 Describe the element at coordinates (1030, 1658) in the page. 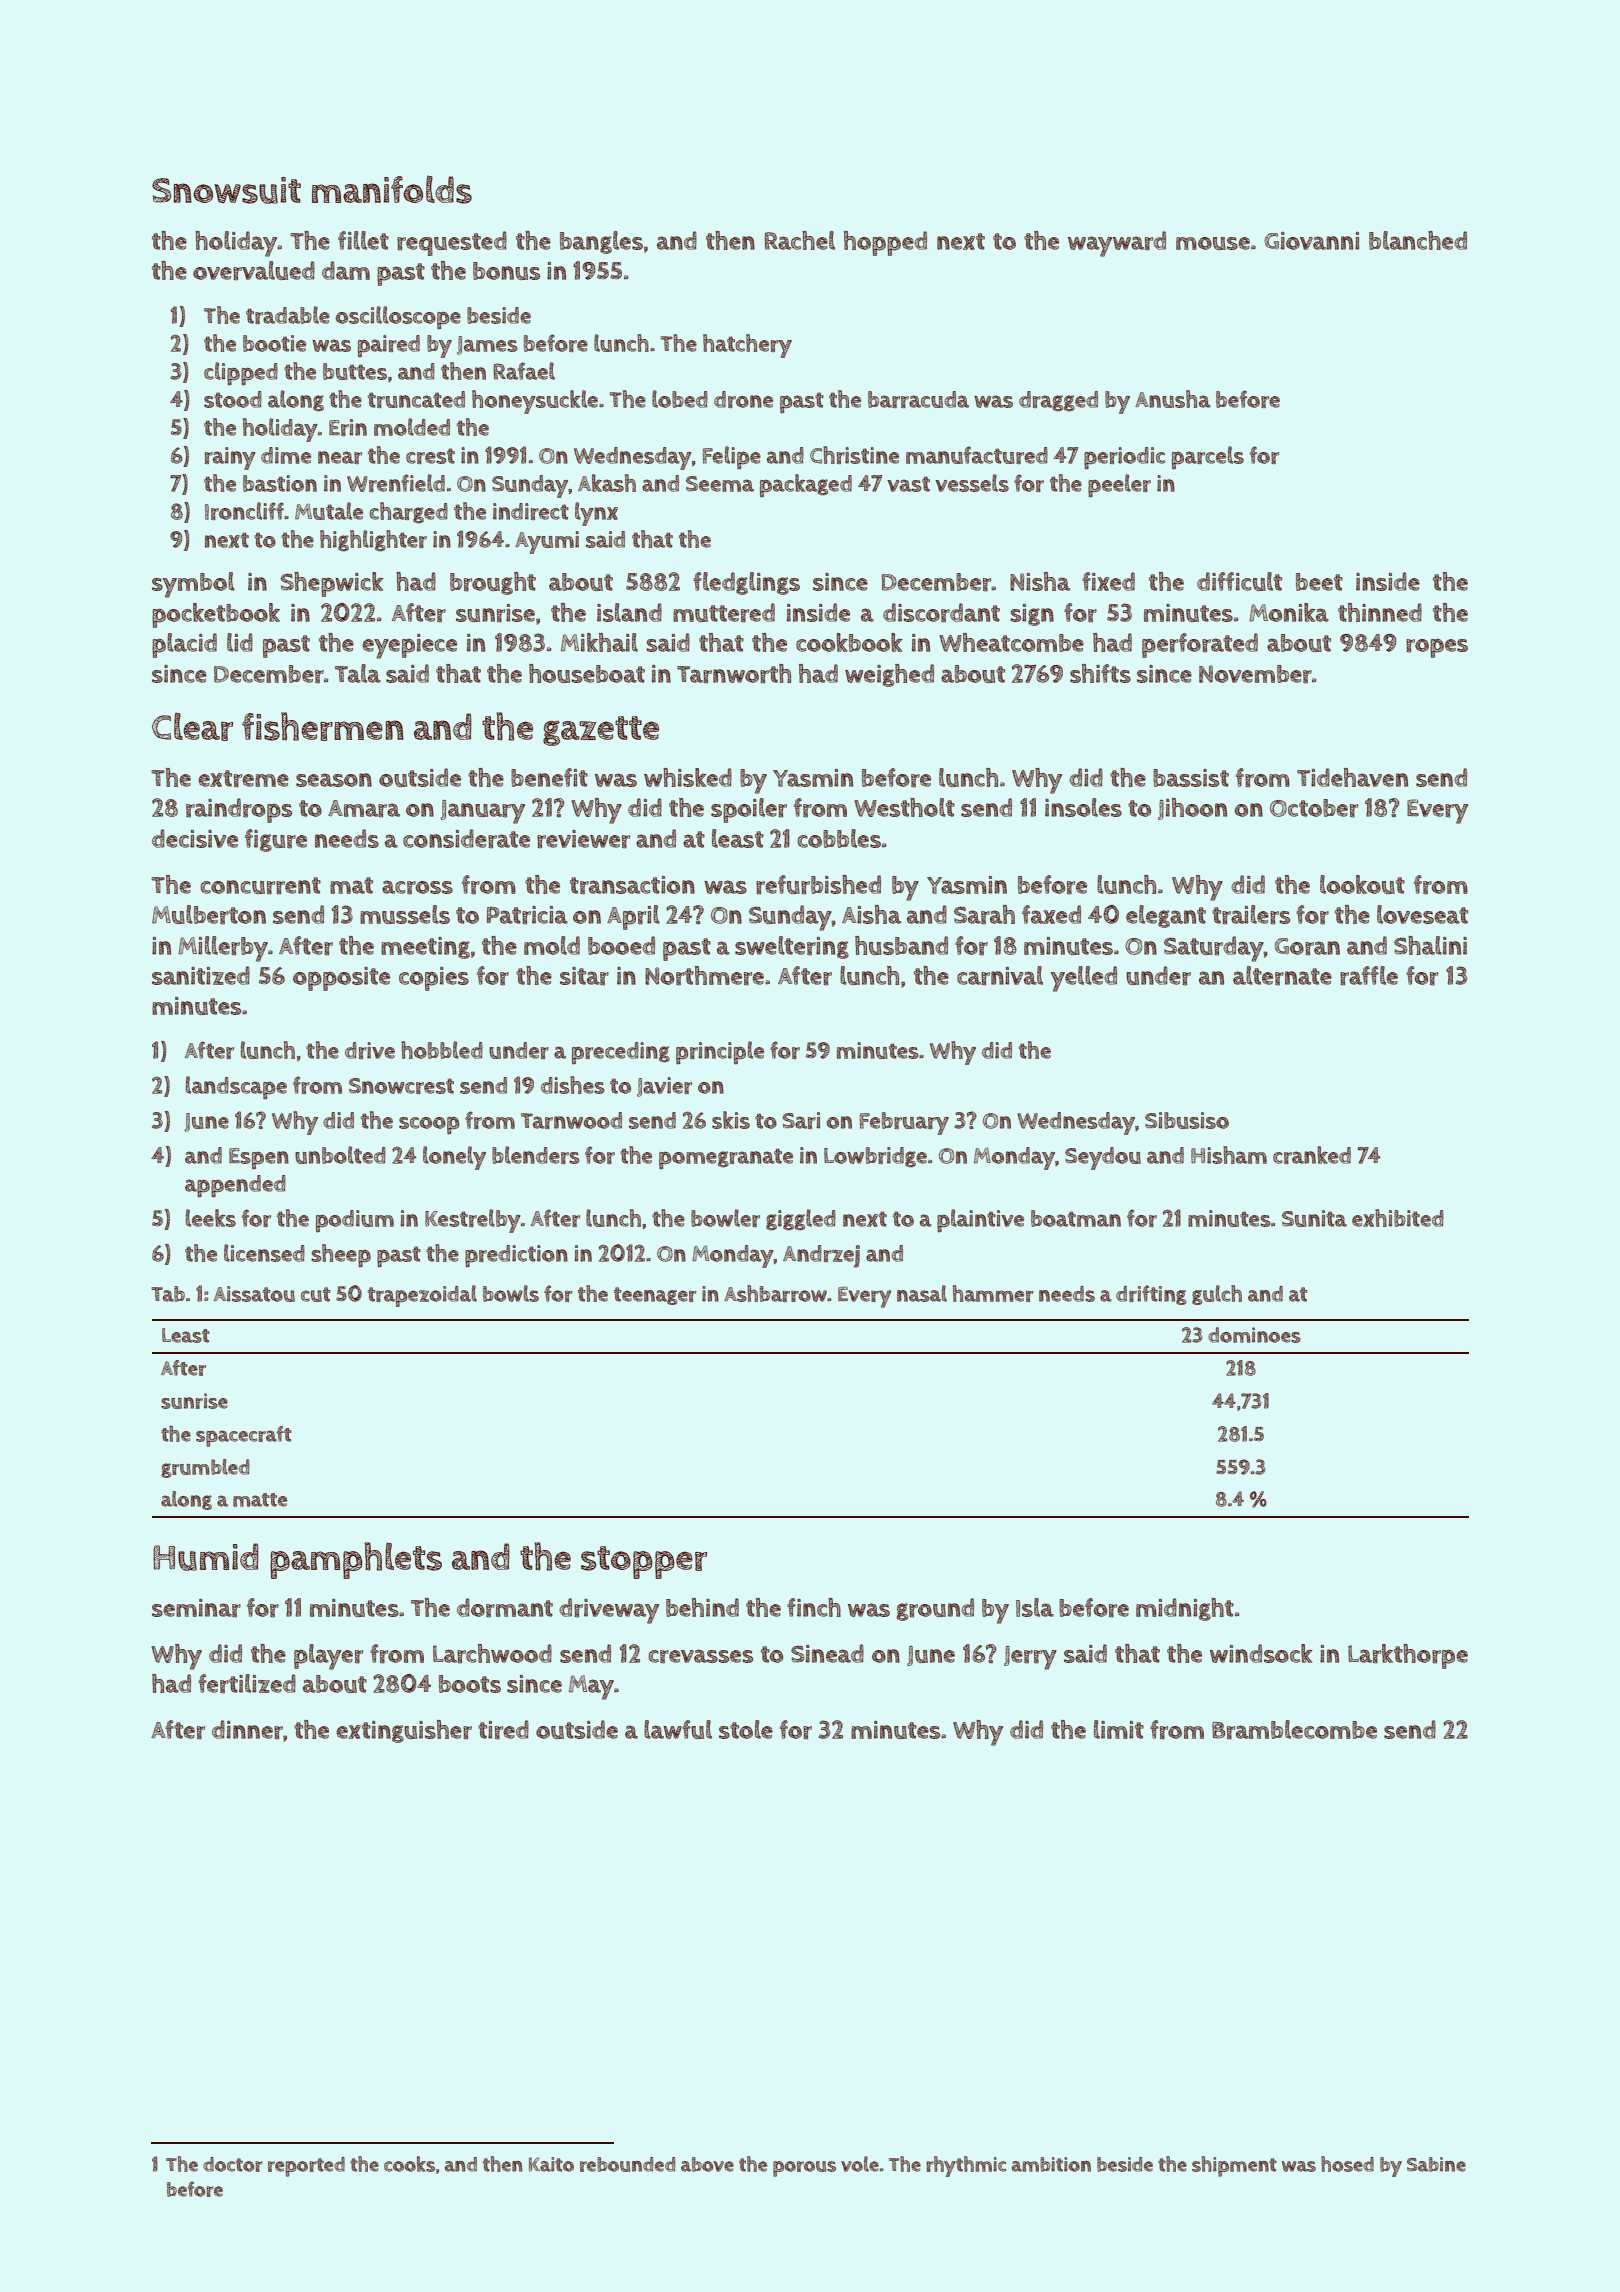

I see `Jerry` at that location.
